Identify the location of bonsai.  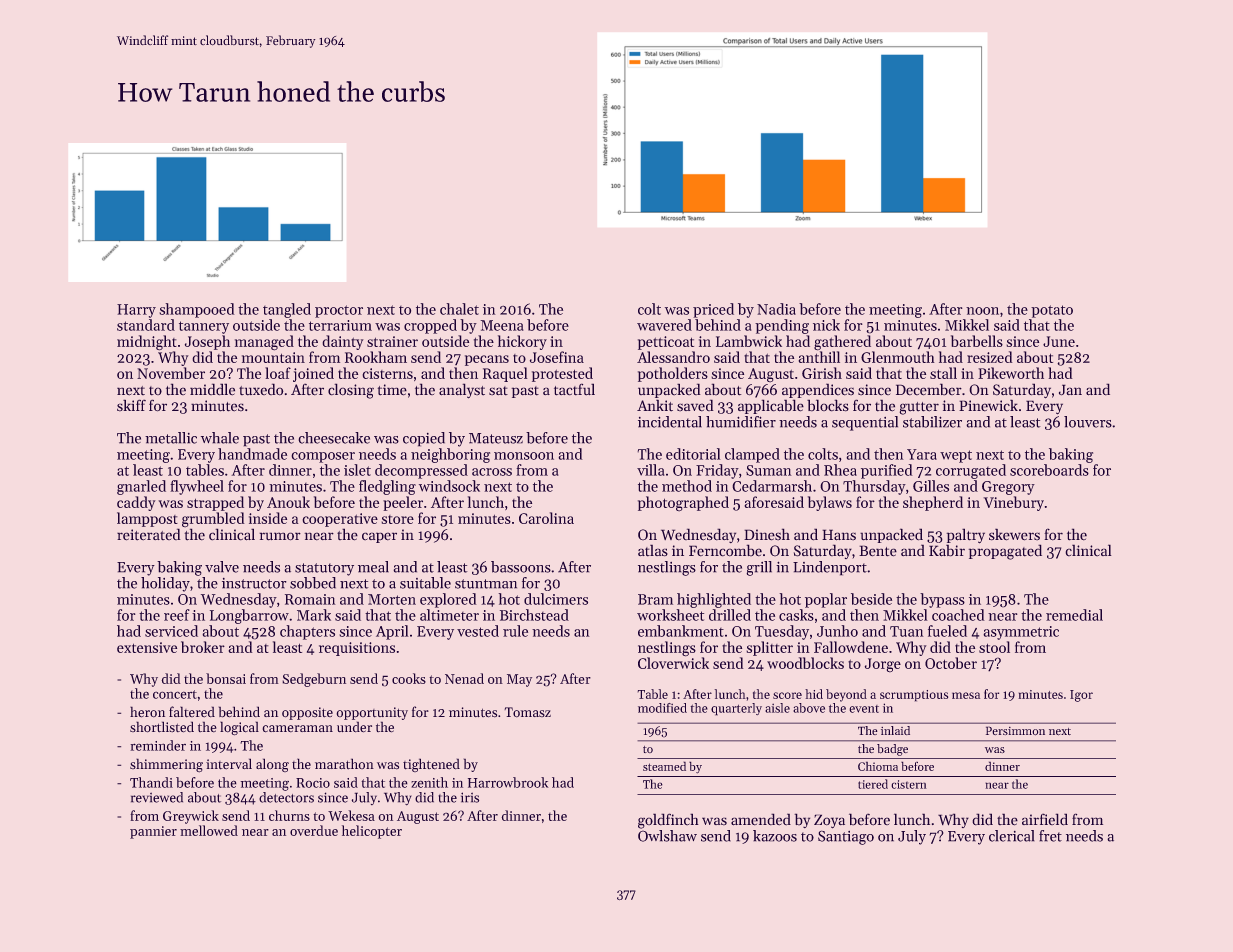
(226, 678).
